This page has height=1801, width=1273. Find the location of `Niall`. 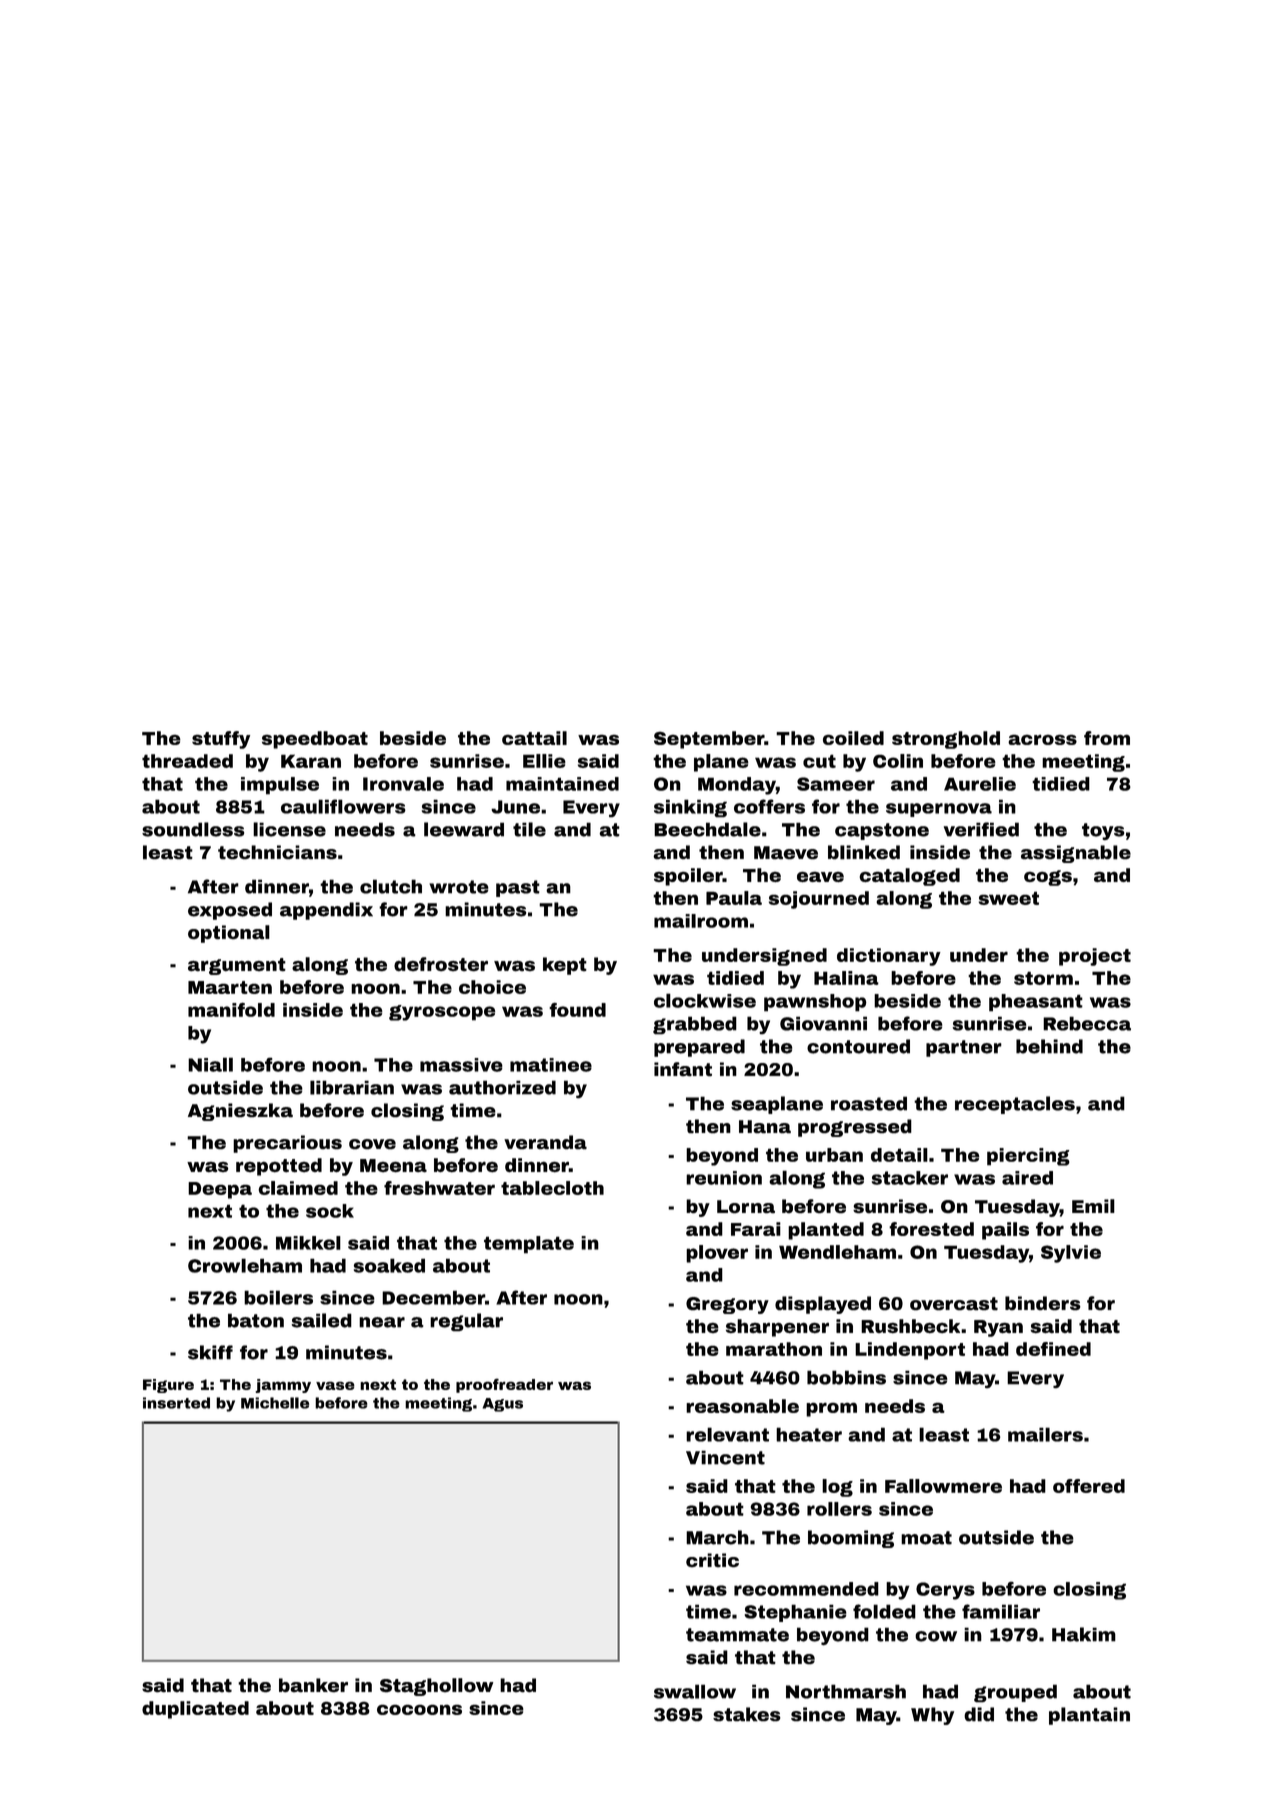

Niall is located at coordinates (210, 1064).
